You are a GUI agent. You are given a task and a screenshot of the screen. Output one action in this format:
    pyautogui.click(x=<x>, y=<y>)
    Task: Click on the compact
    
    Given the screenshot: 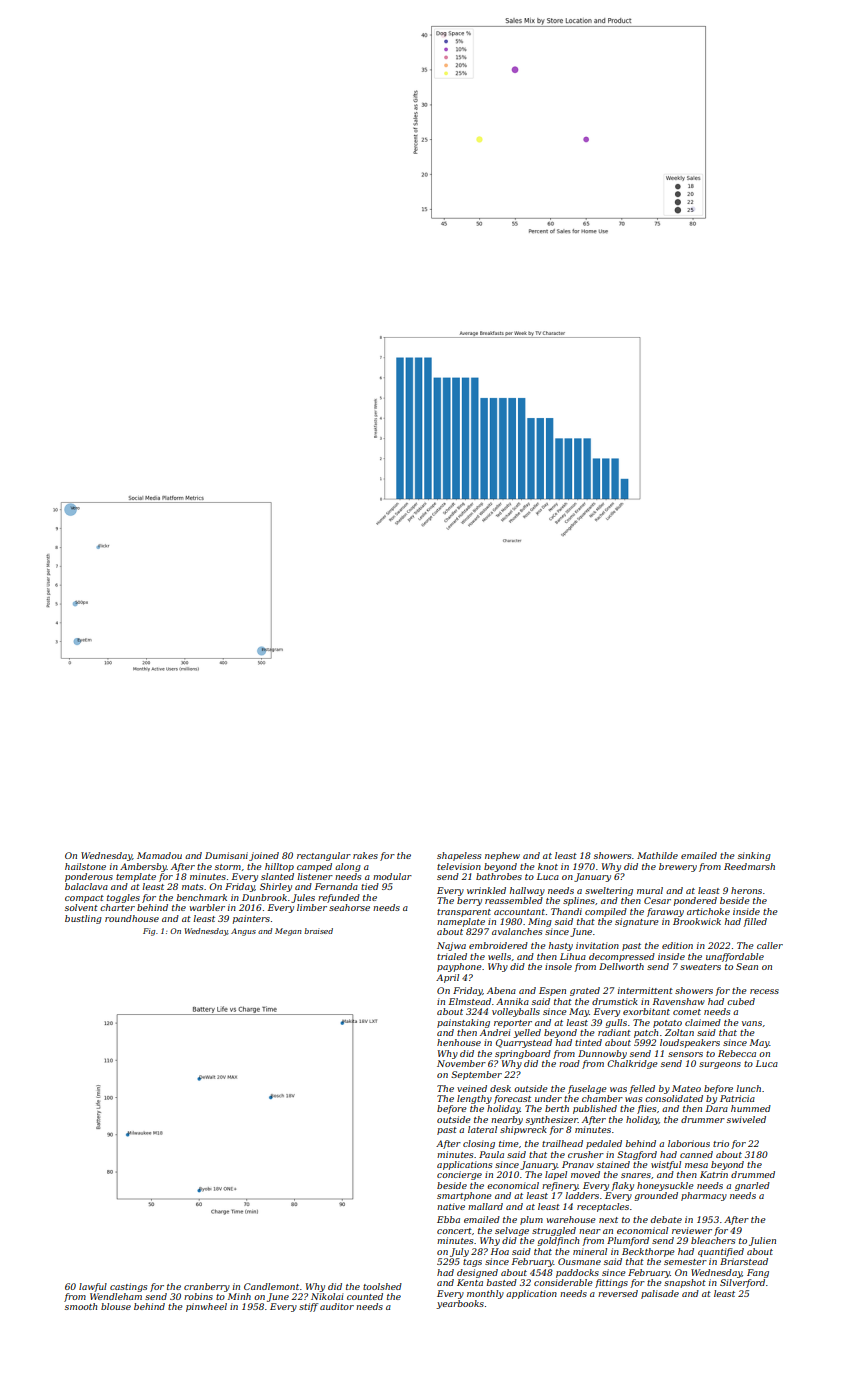 What is the action you would take?
    pyautogui.click(x=84, y=899)
